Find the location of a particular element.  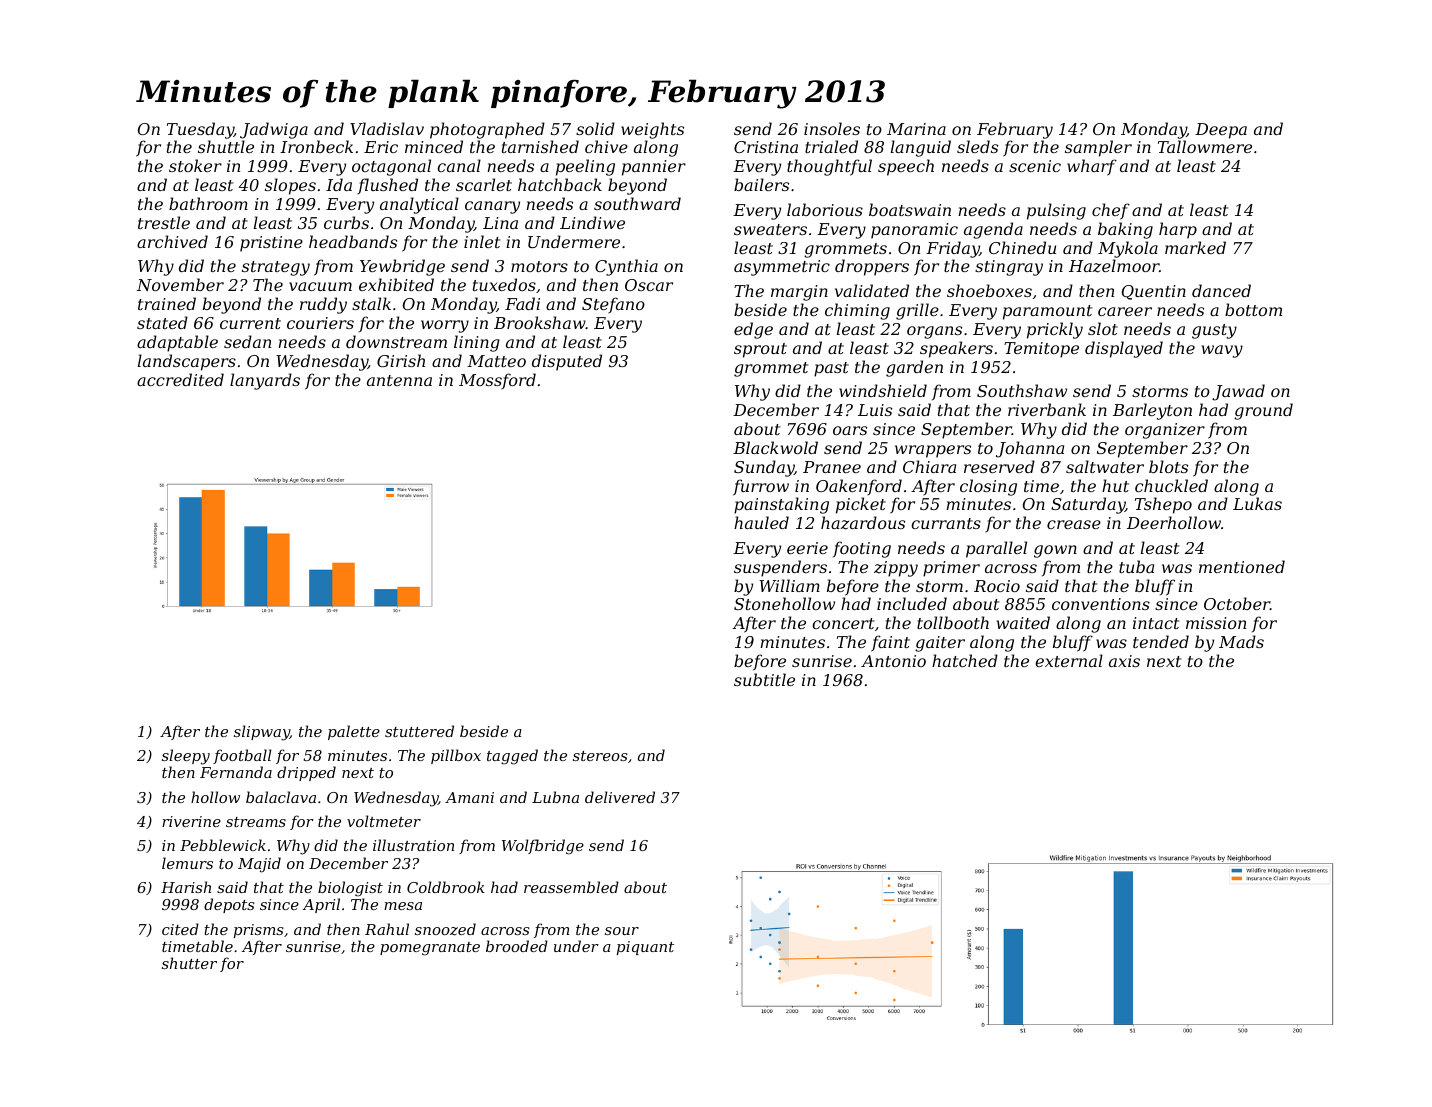

reassembled is located at coordinates (571, 887).
